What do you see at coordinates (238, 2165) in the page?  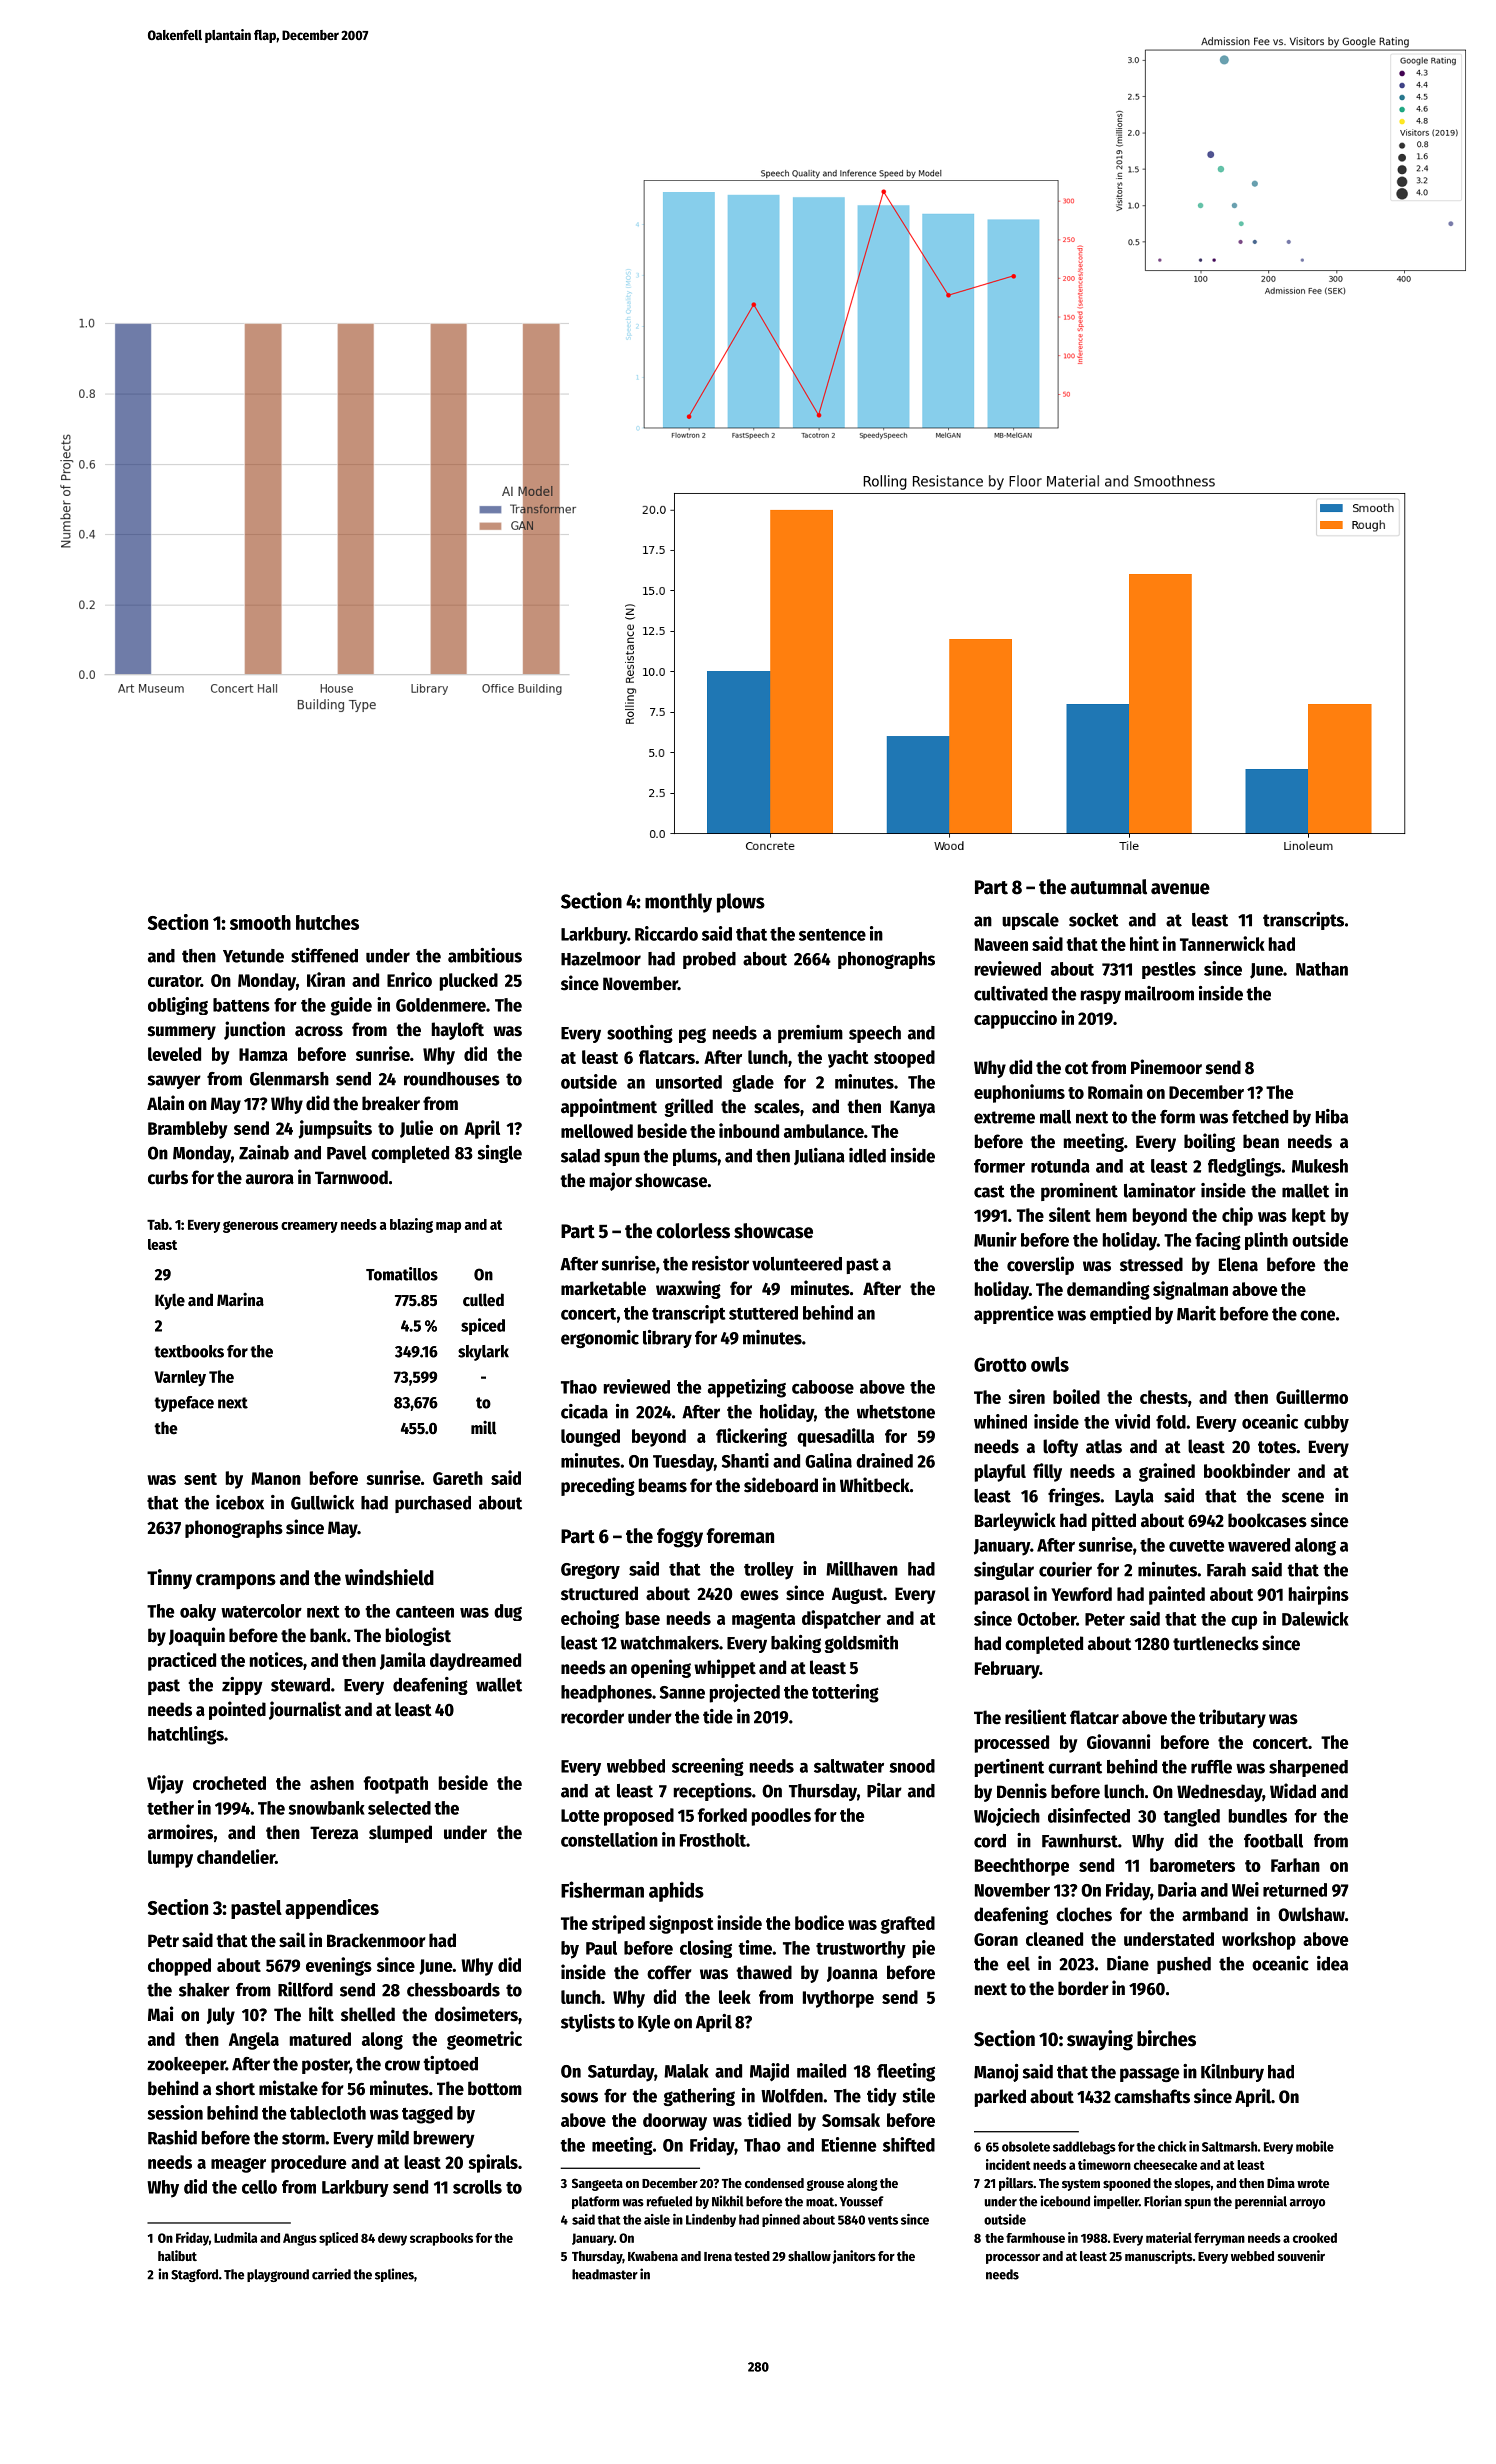 I see `meager` at bounding box center [238, 2165].
